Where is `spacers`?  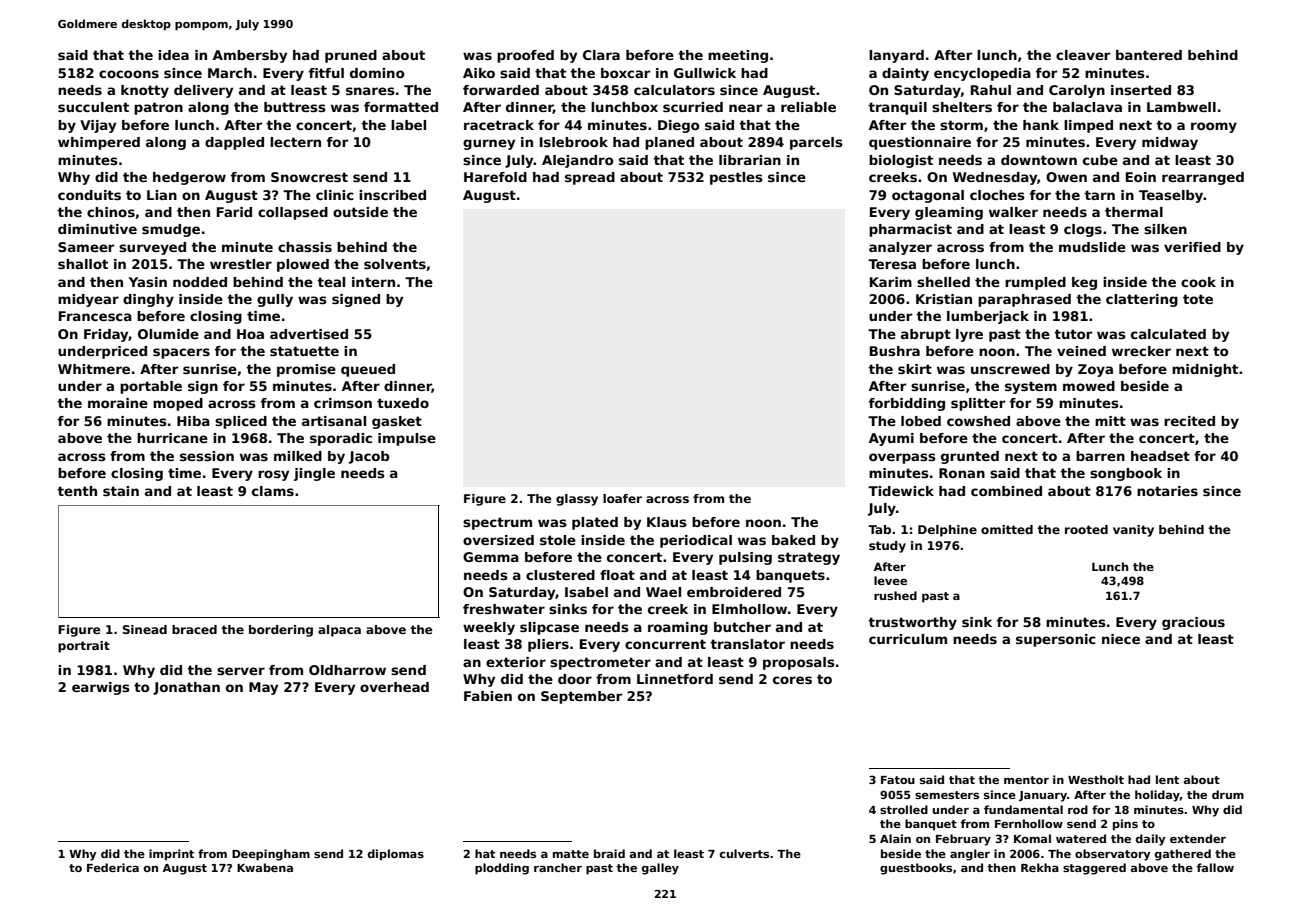 spacers is located at coordinates (181, 353).
